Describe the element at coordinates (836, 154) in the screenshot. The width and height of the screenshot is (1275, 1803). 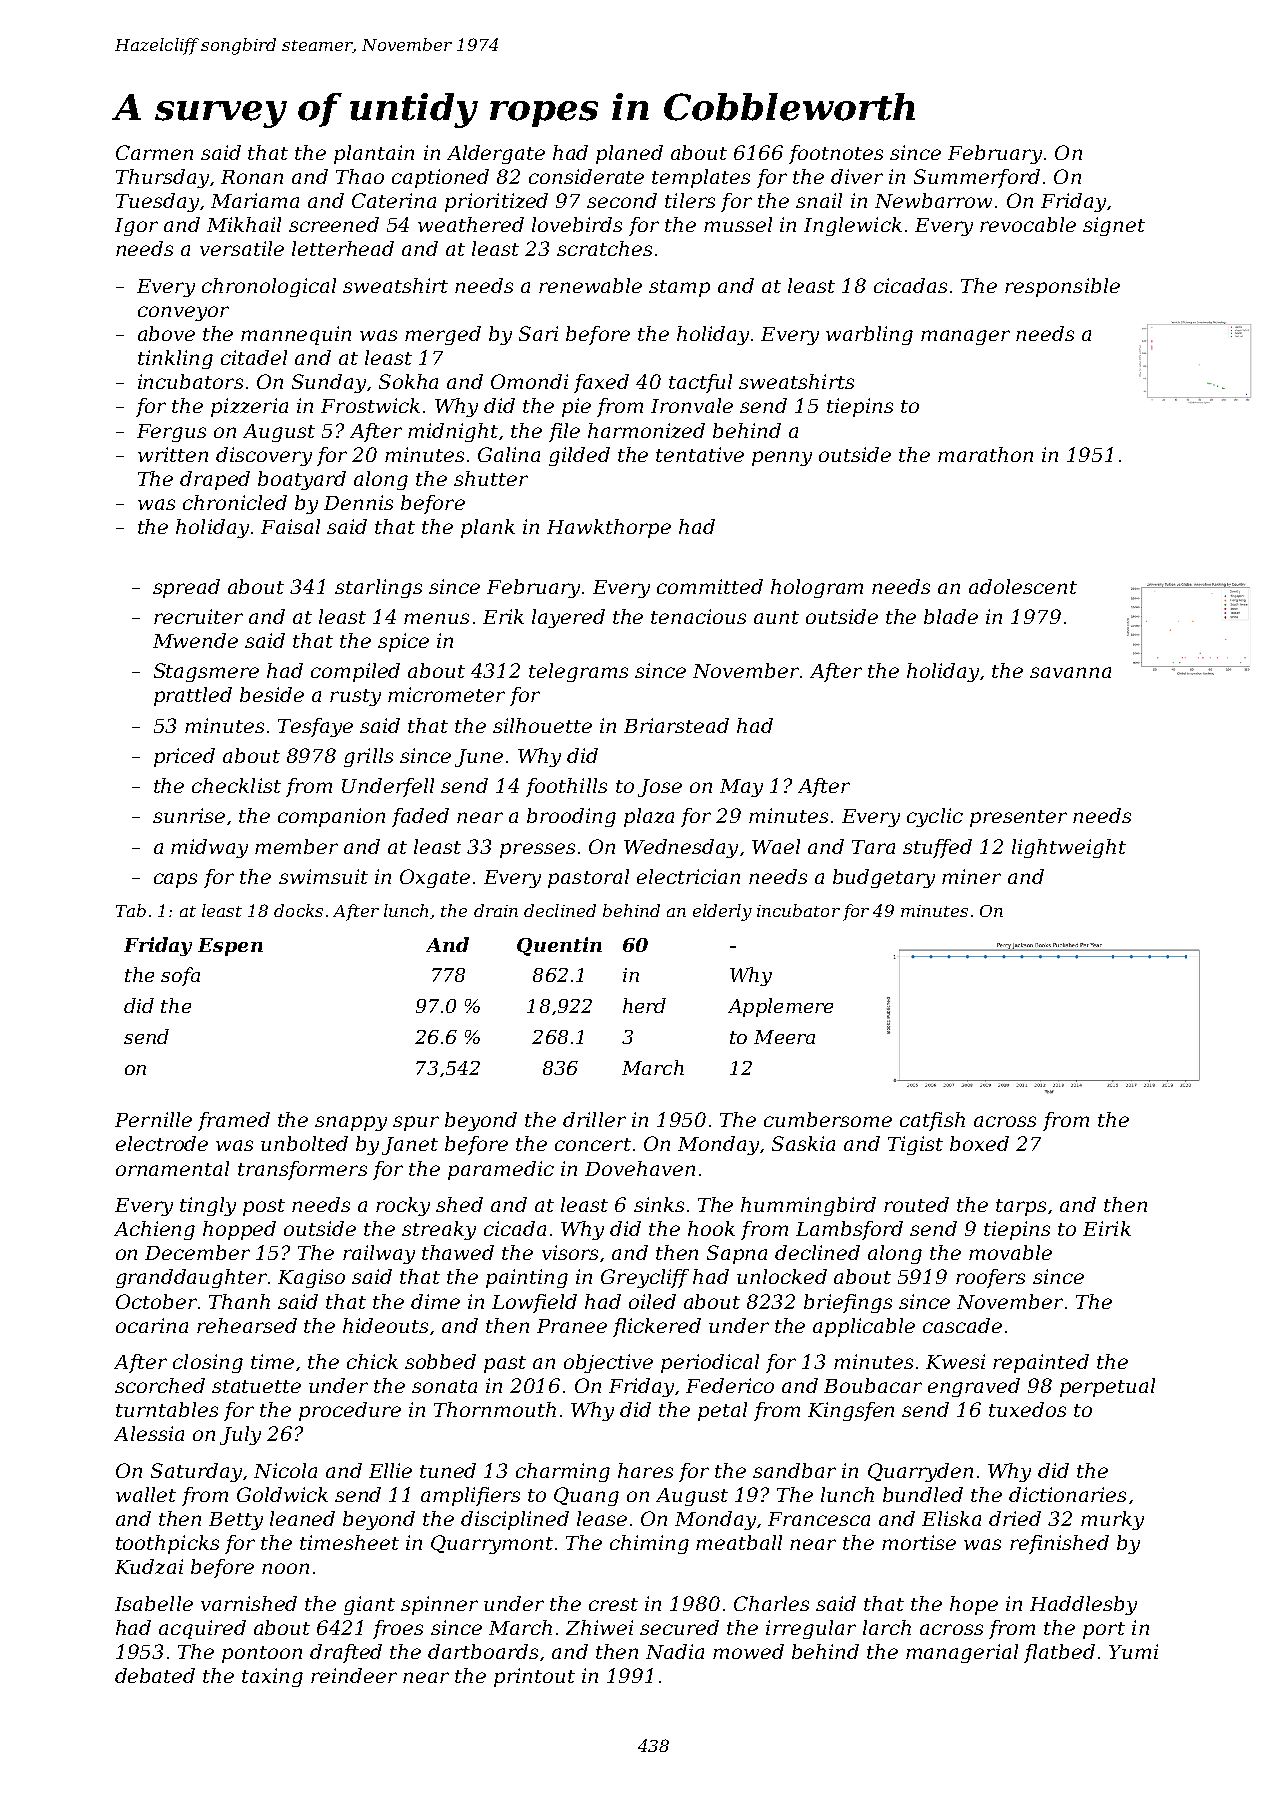
I see `footnotes` at that location.
